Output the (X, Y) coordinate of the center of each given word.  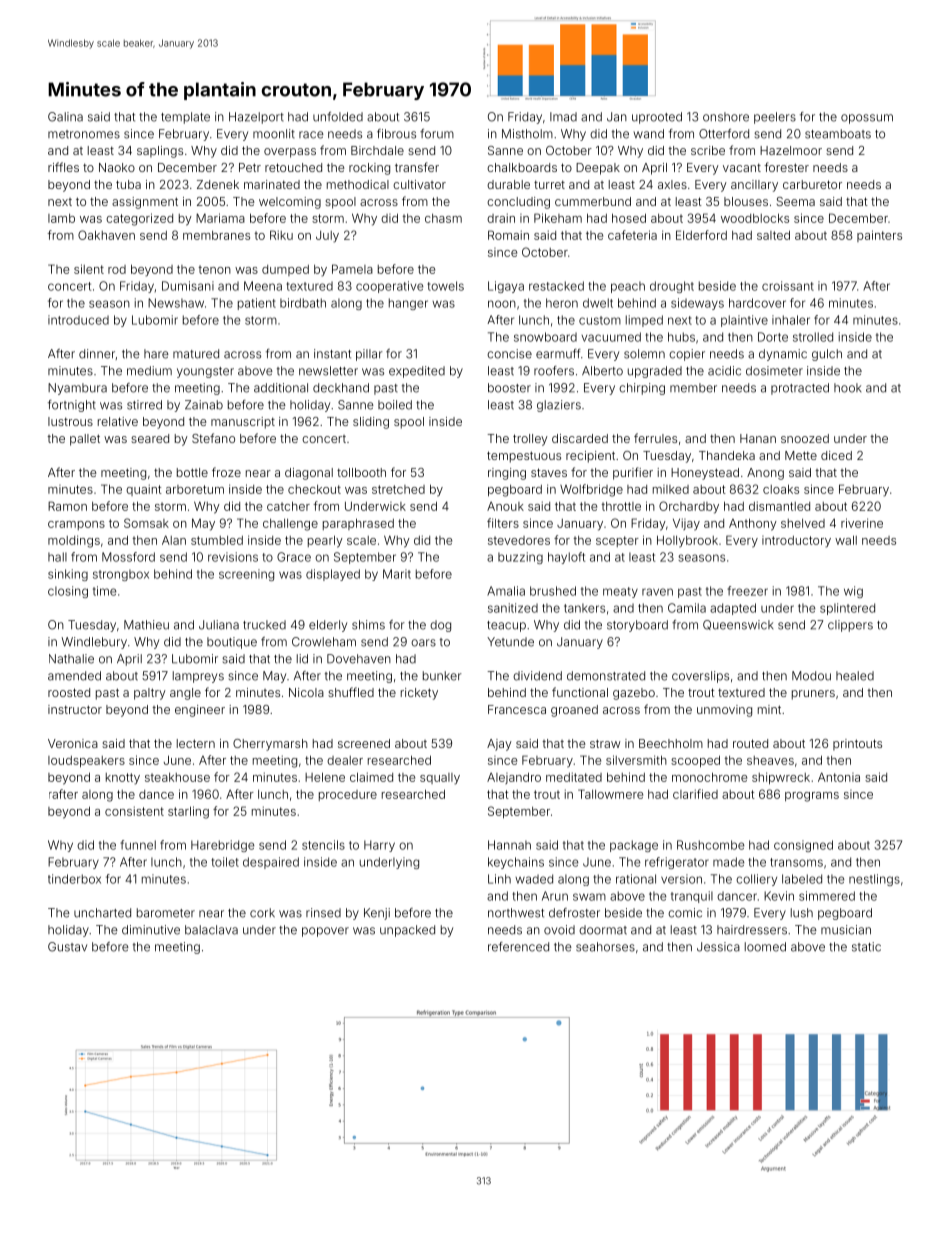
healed (855, 676)
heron (562, 303)
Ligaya (506, 287)
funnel (138, 845)
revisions (233, 557)
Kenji (377, 914)
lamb (61, 218)
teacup (506, 626)
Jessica (718, 947)
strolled (813, 337)
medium (149, 371)
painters (879, 236)
